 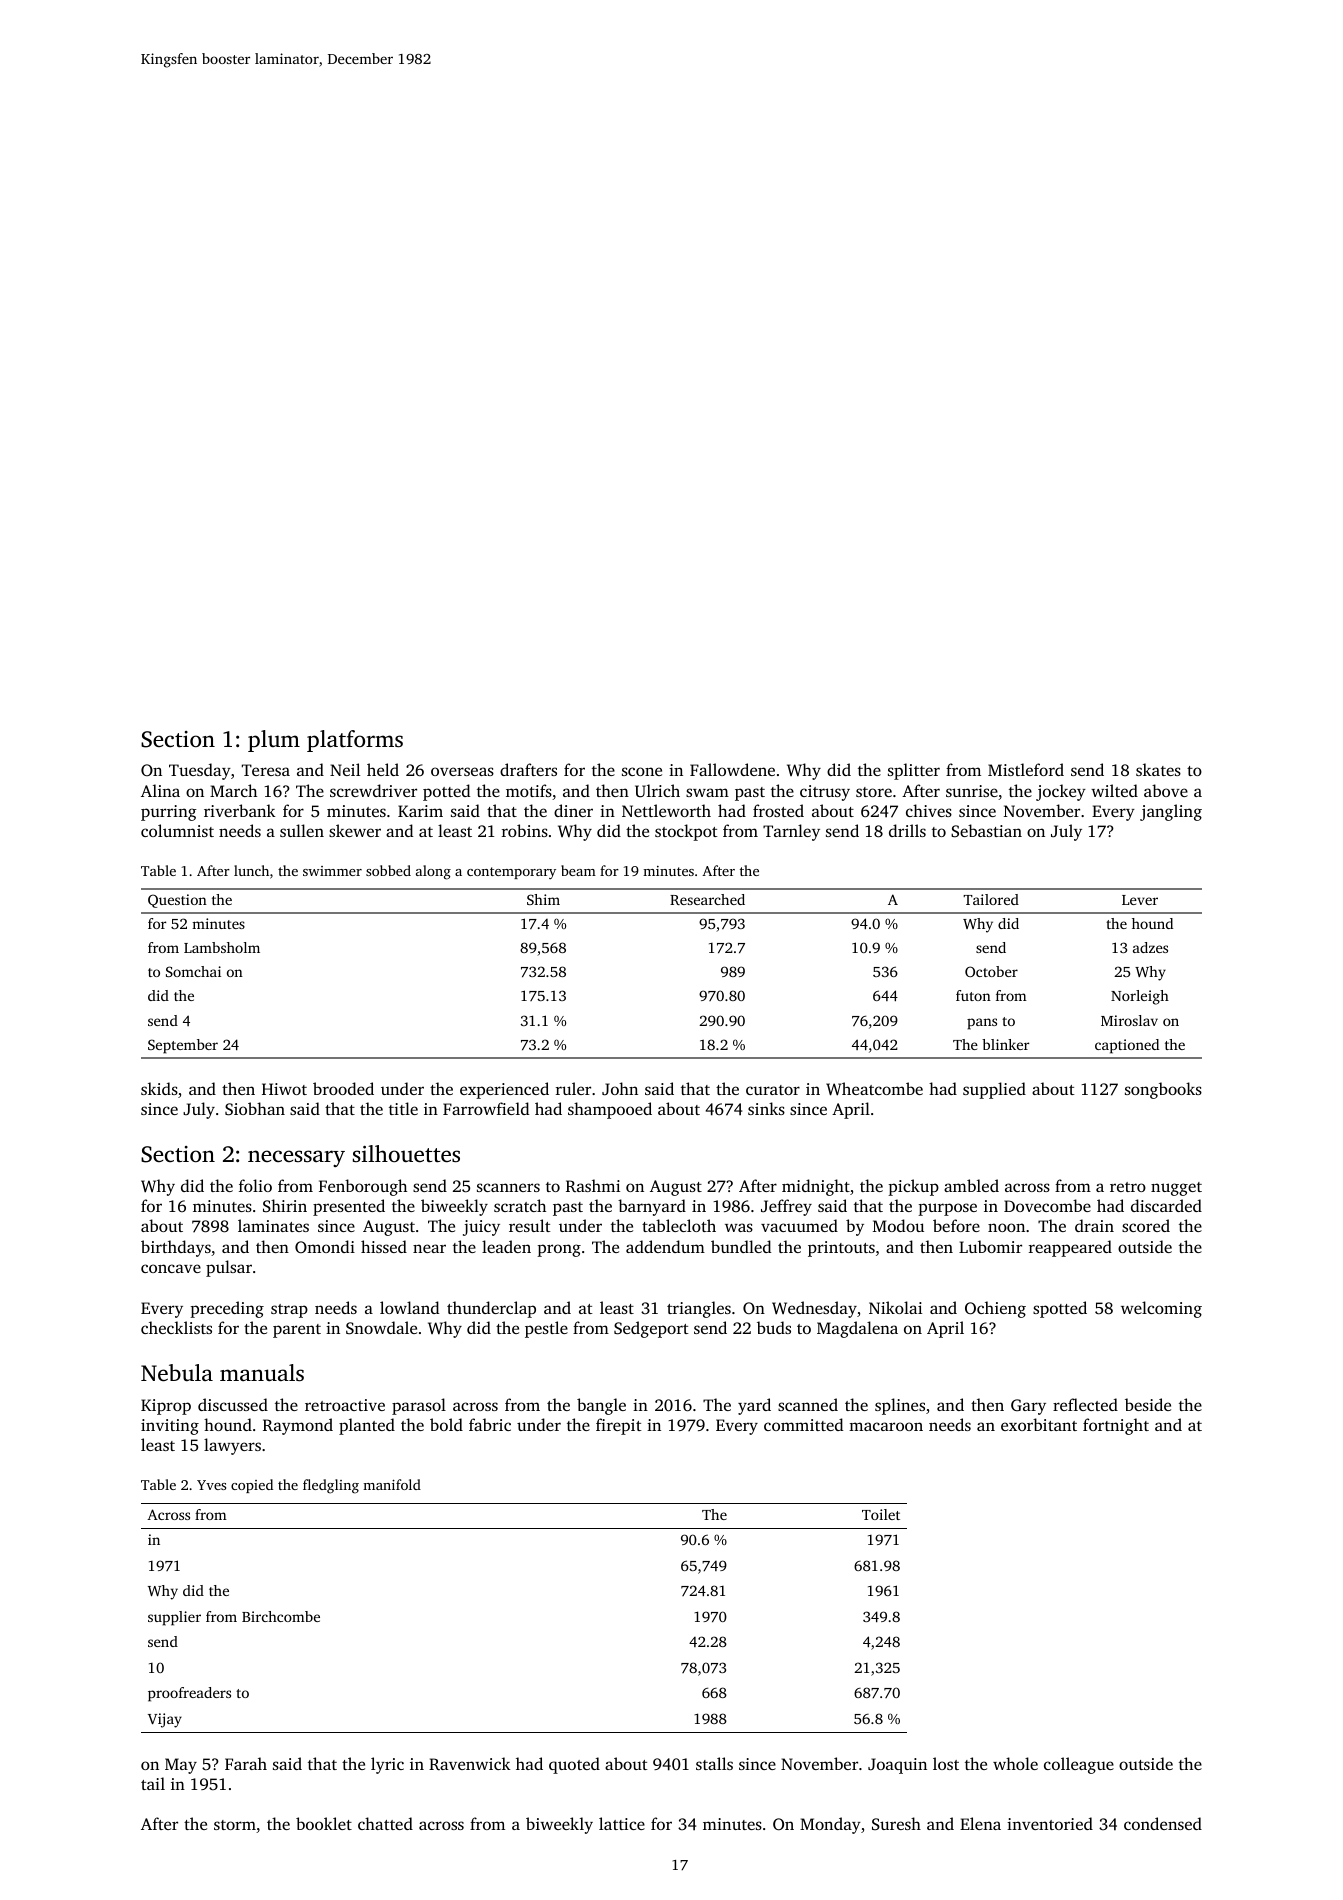 What do you see at coordinates (881, 1514) in the page?
I see `Toilet` at bounding box center [881, 1514].
